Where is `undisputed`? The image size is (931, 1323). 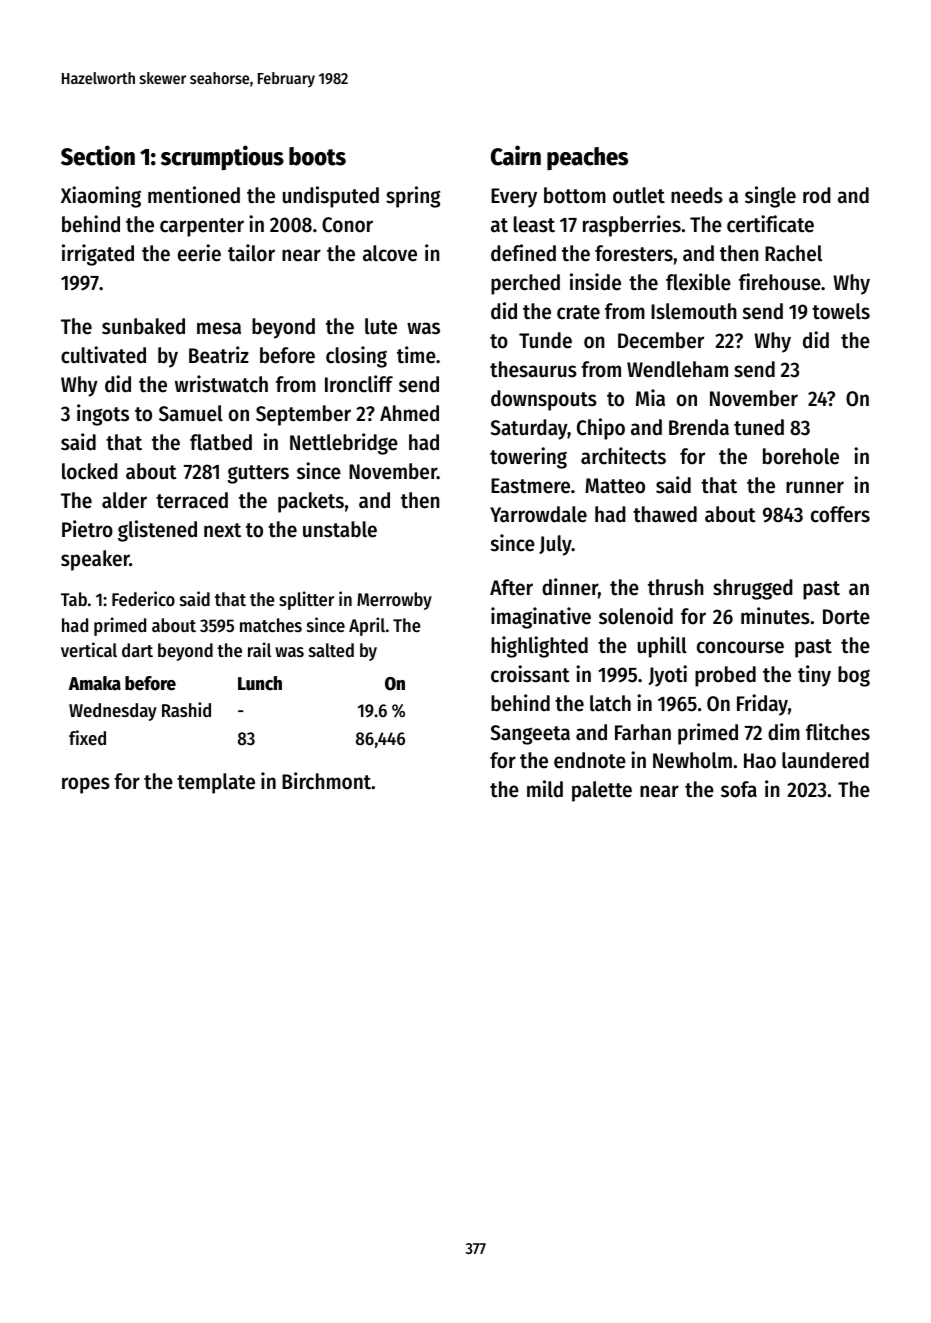
undisputed is located at coordinates (331, 197).
